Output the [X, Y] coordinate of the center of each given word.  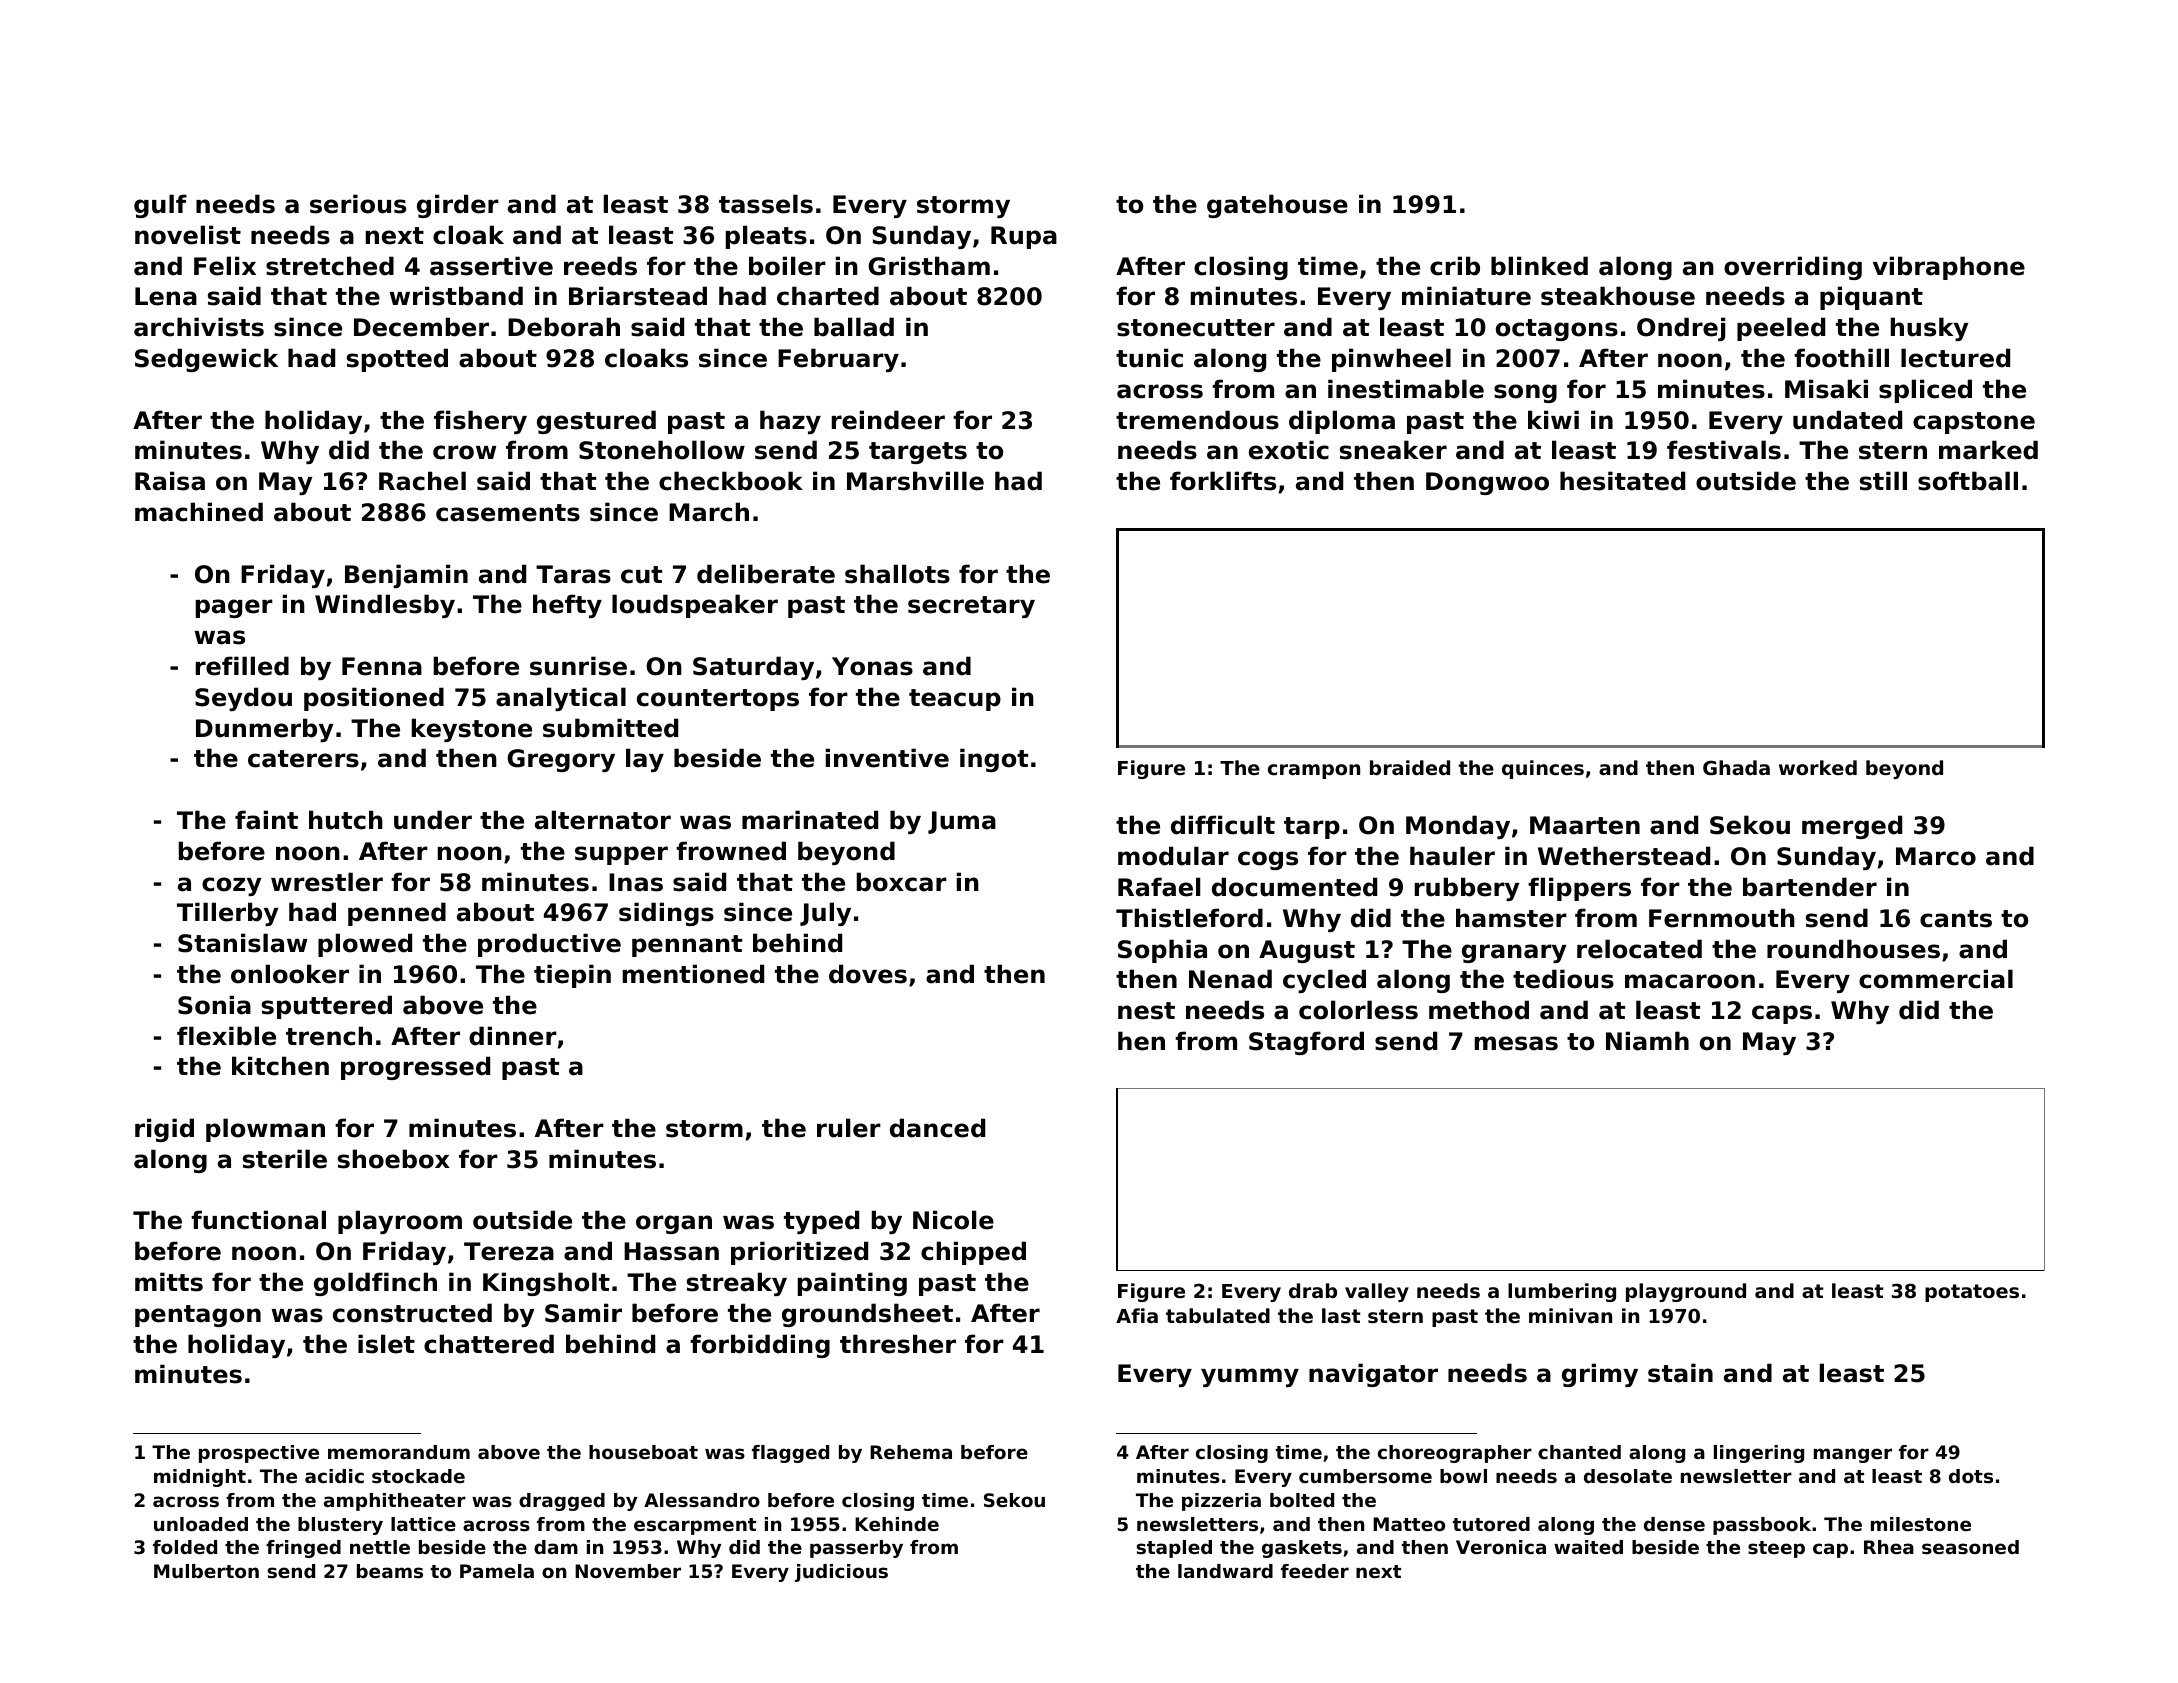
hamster [1511, 918]
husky [1930, 329]
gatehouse [1277, 206]
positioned [374, 699]
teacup [955, 700]
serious [358, 204]
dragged [562, 1502]
